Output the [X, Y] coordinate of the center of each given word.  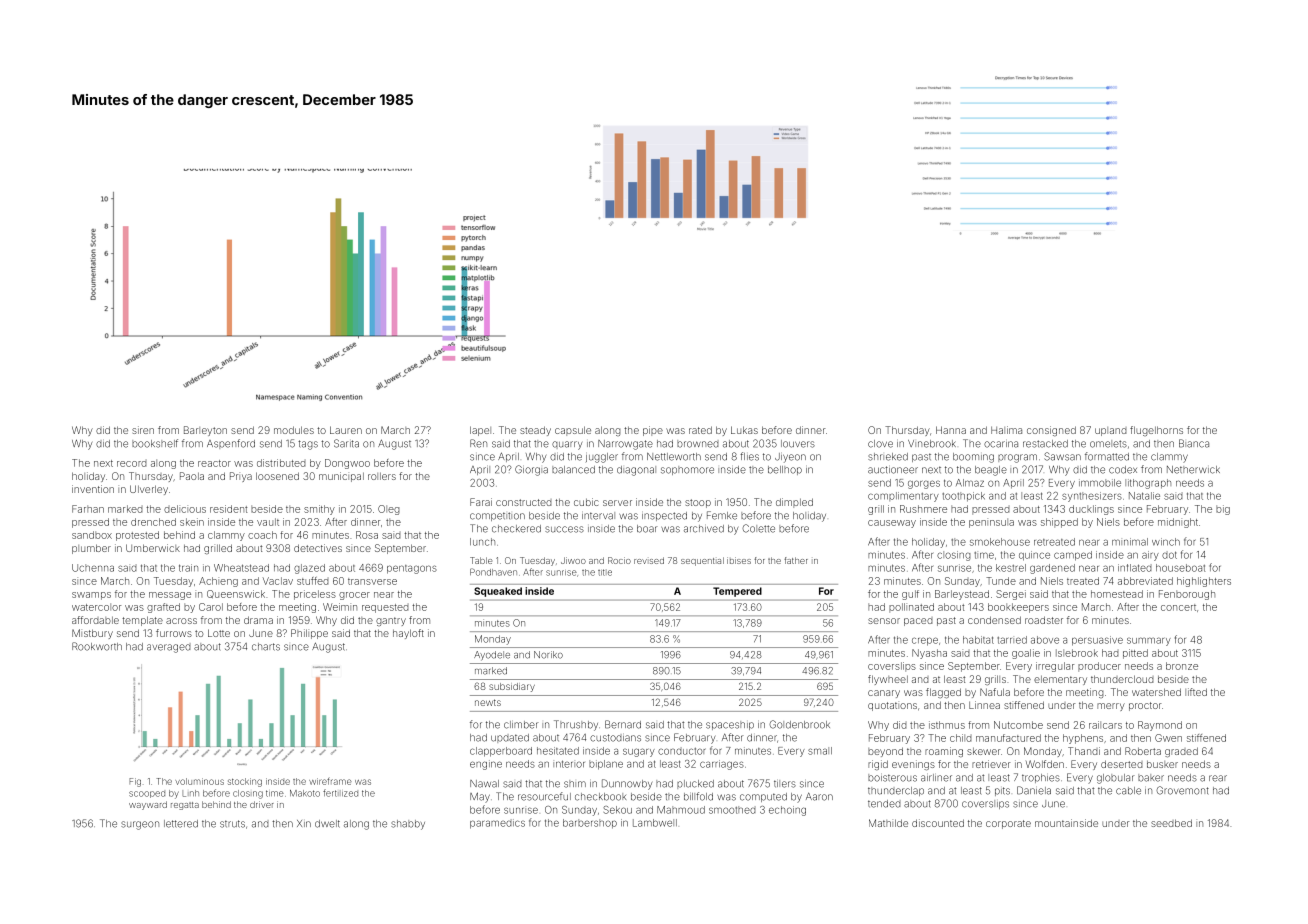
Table [481, 560]
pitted [1135, 654]
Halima [1006, 430]
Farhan [88, 509]
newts [488, 702]
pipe [653, 431]
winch [1166, 542]
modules [294, 430]
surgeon [140, 825]
